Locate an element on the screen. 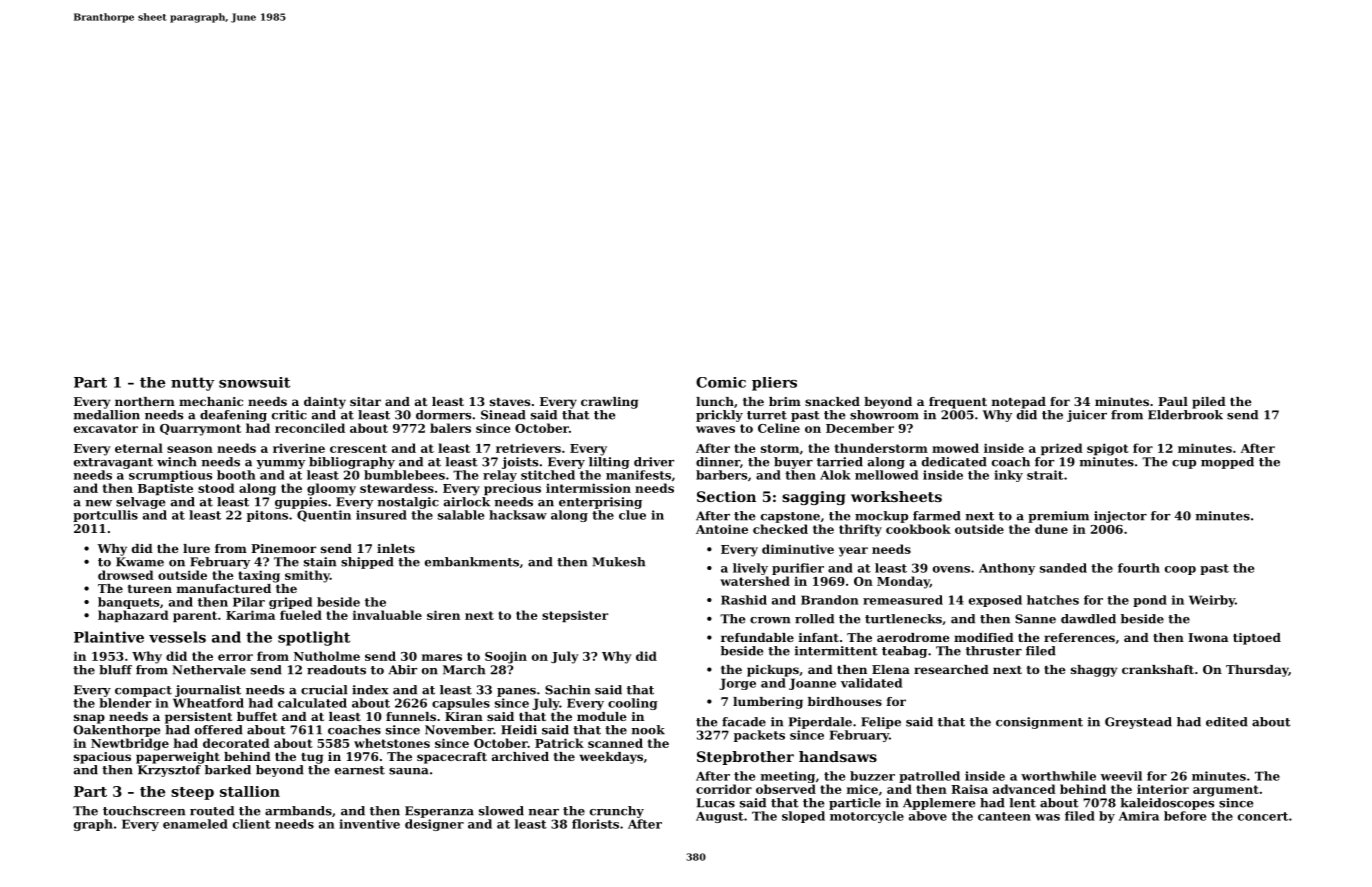 This screenshot has width=1372, height=887. coop is located at coordinates (1180, 570).
